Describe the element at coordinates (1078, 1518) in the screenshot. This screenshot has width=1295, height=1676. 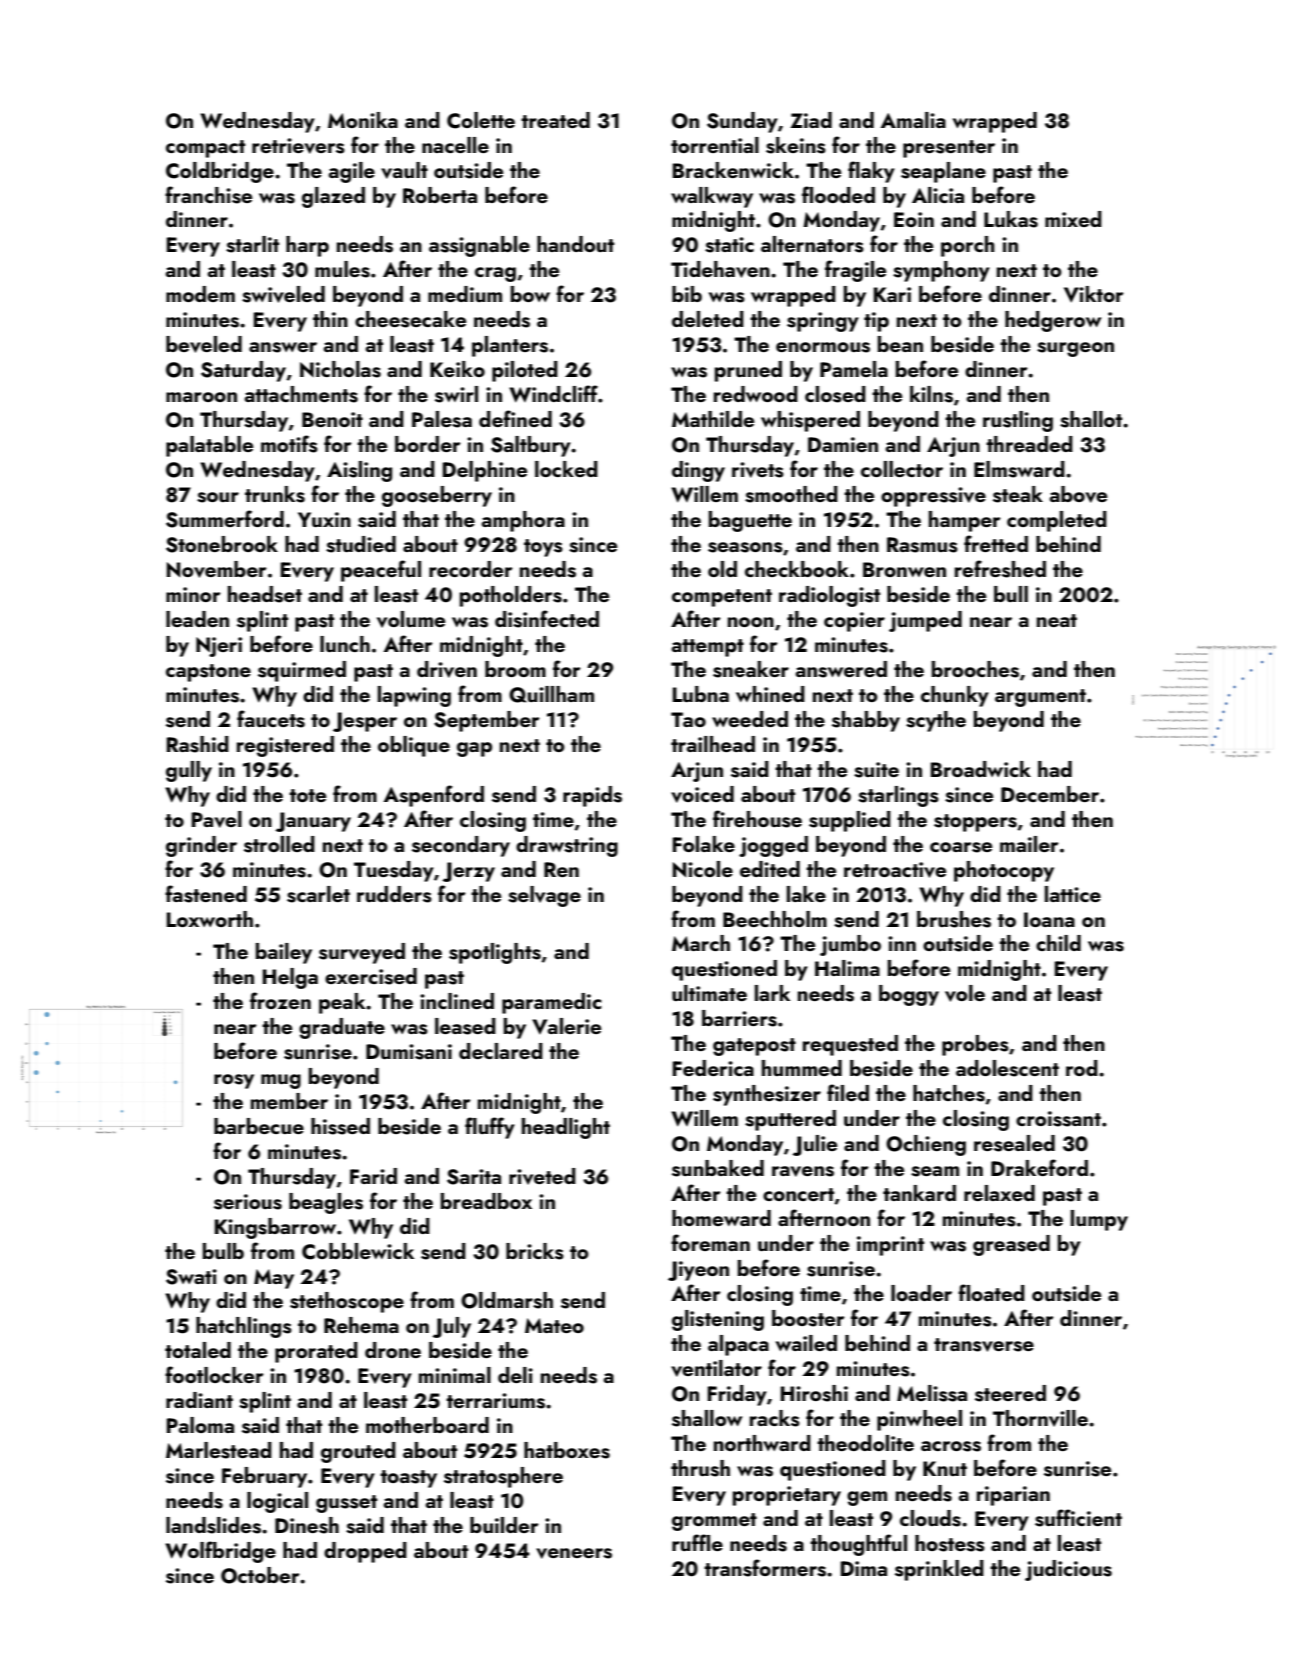
I see `sufficient` at that location.
